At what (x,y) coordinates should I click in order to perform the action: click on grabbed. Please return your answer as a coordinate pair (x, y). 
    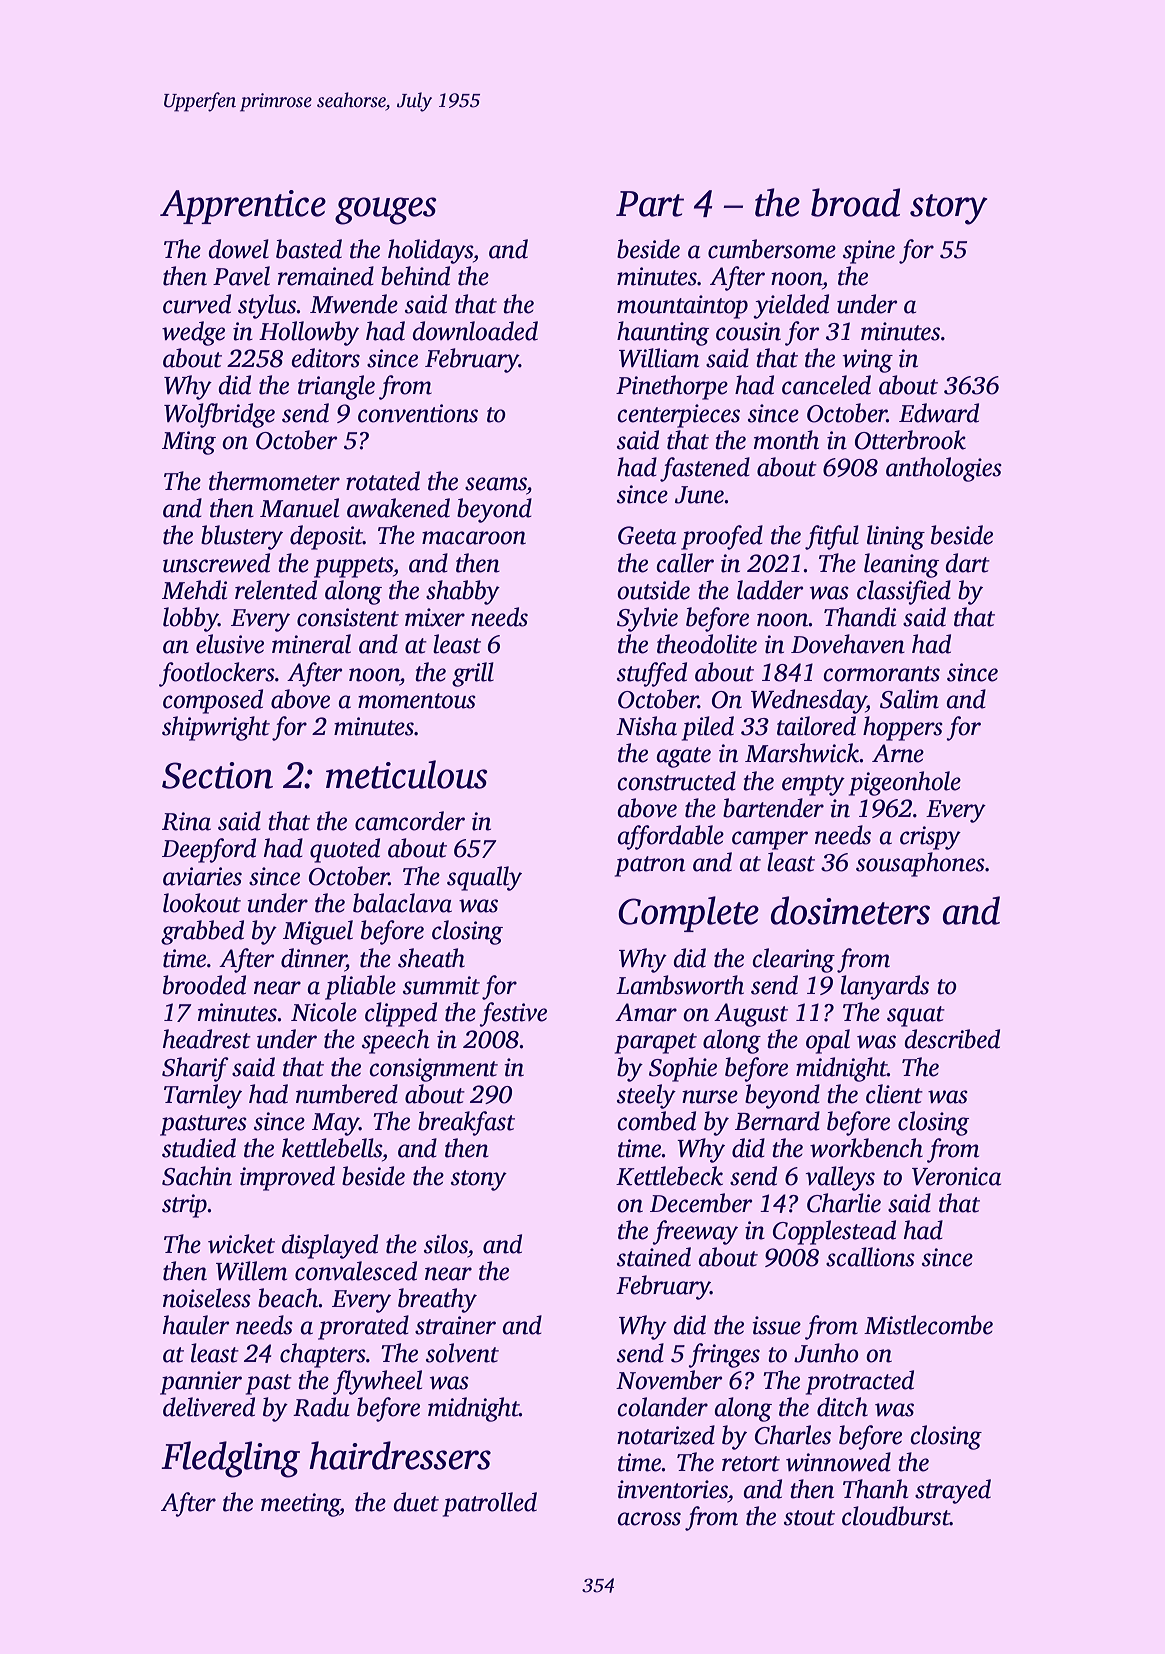
    Looking at the image, I should click on (202, 932).
